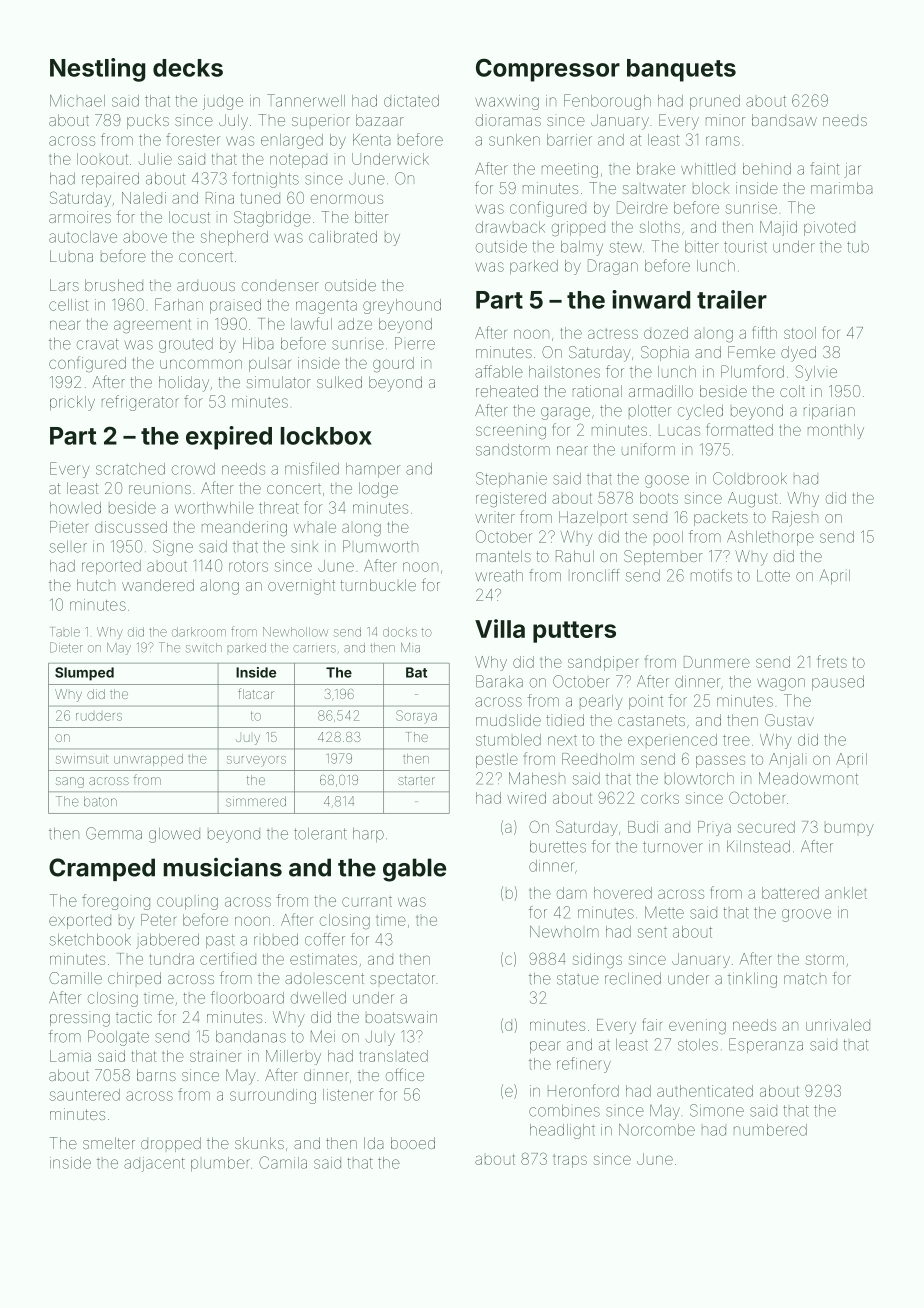  What do you see at coordinates (558, 847) in the screenshot?
I see `burettes` at bounding box center [558, 847].
